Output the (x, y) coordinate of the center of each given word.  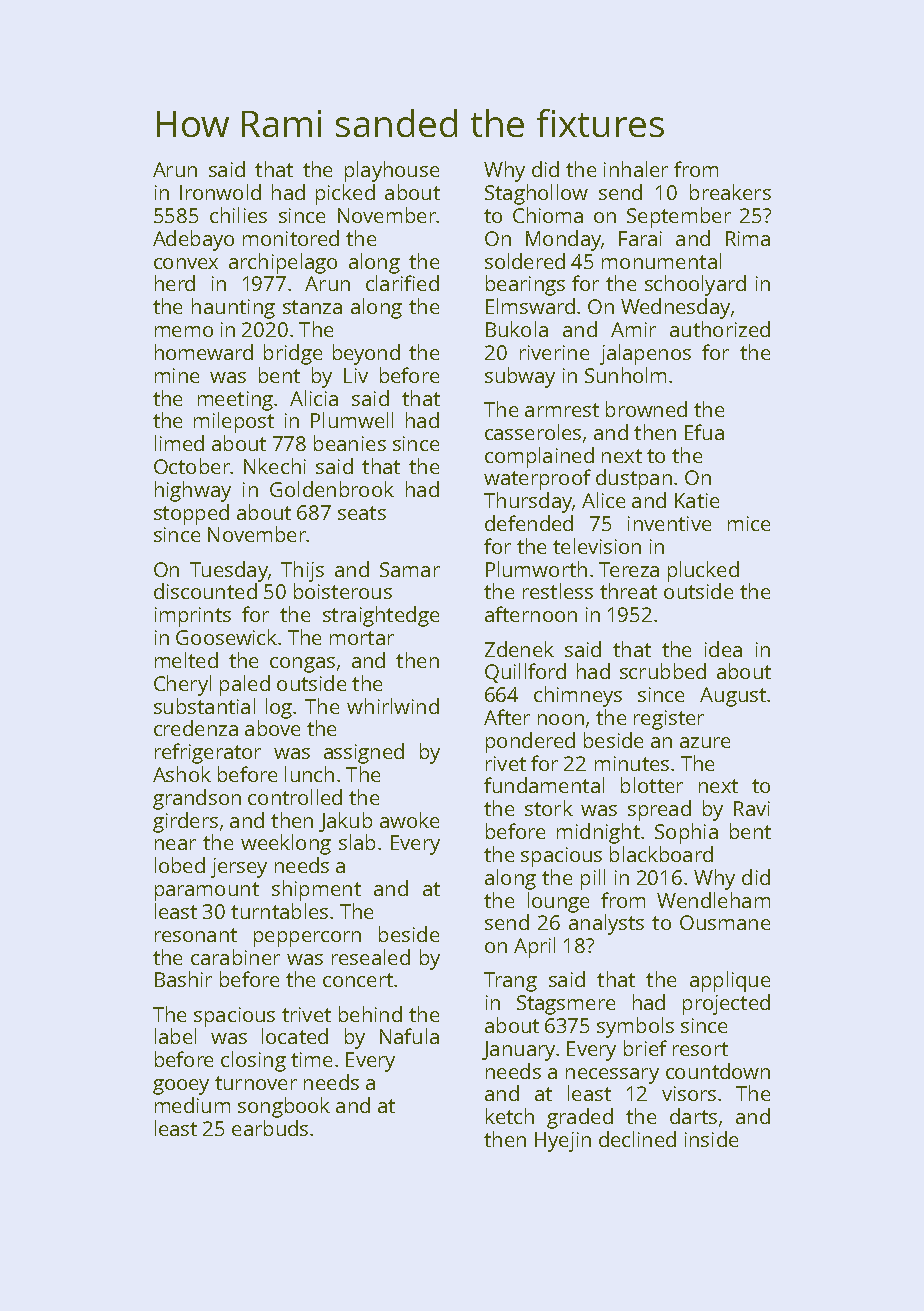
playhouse (392, 171)
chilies (238, 215)
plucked (703, 571)
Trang (510, 982)
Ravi (752, 808)
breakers (730, 192)
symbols (635, 1027)
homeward (204, 352)
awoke (409, 820)
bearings (525, 285)
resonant (196, 935)
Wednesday (675, 308)
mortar (362, 638)
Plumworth (536, 569)
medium (192, 1105)
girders (185, 822)
